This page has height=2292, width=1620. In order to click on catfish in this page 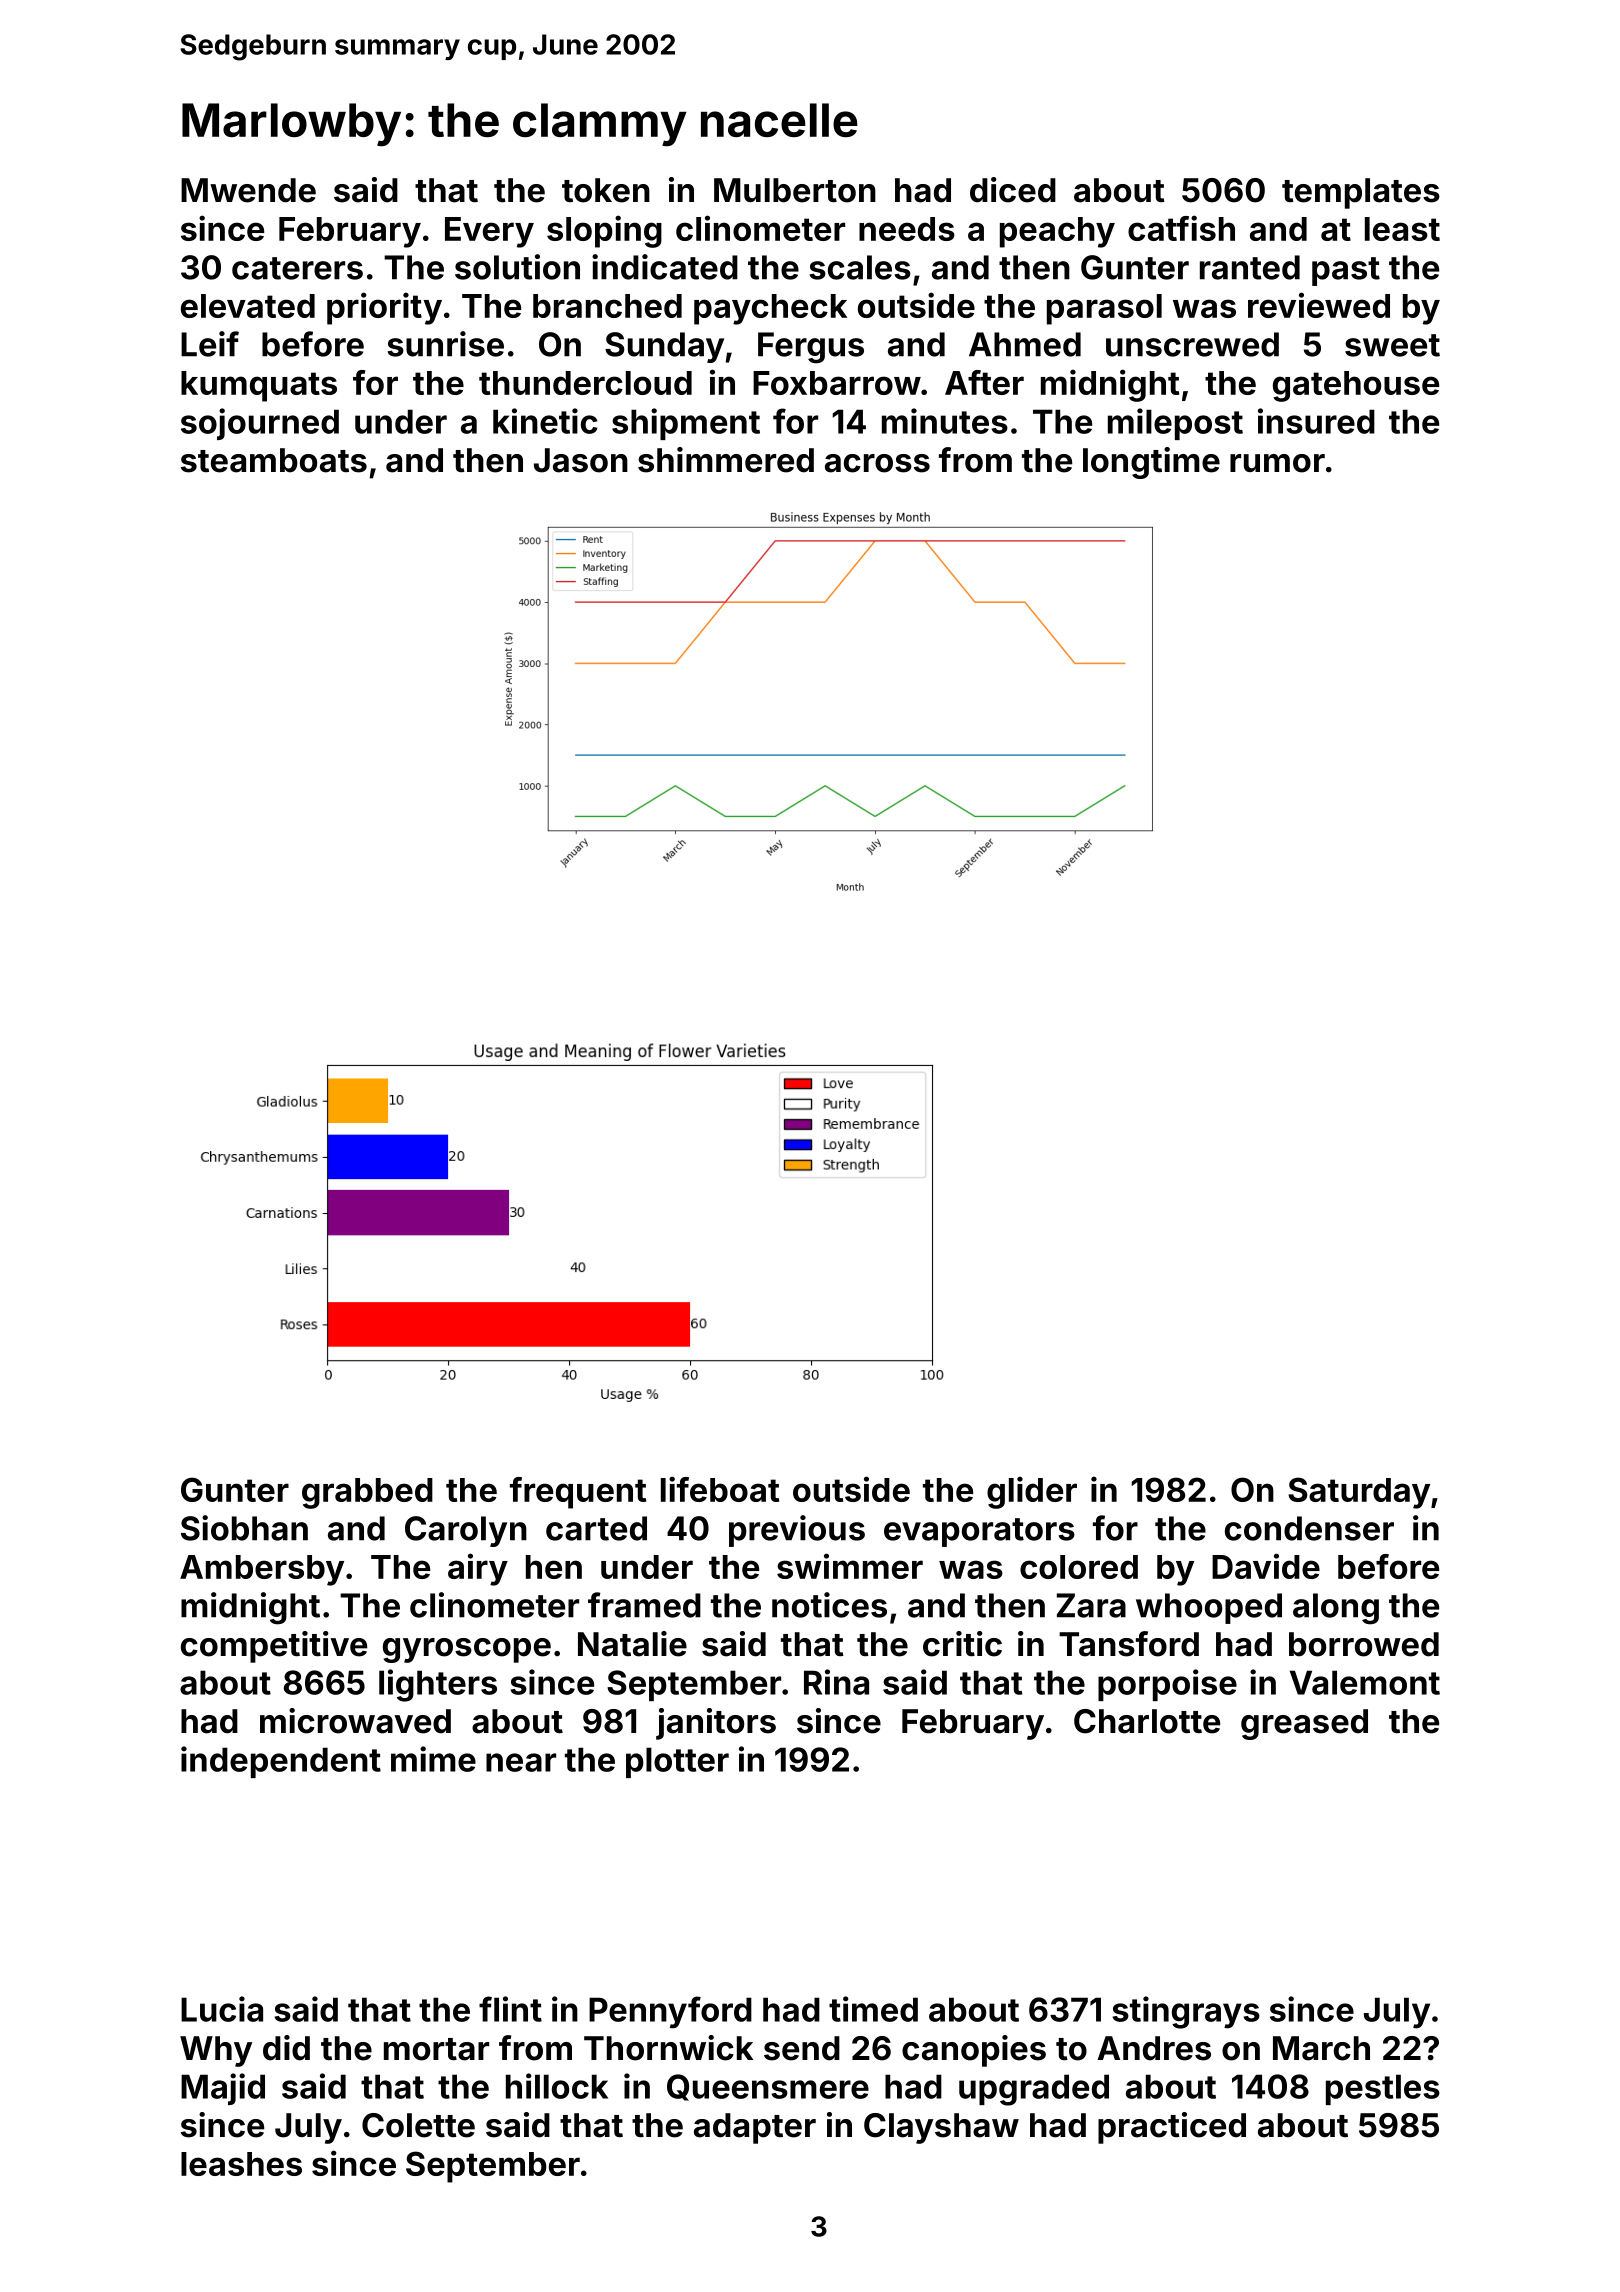, I will do `click(1181, 228)`.
